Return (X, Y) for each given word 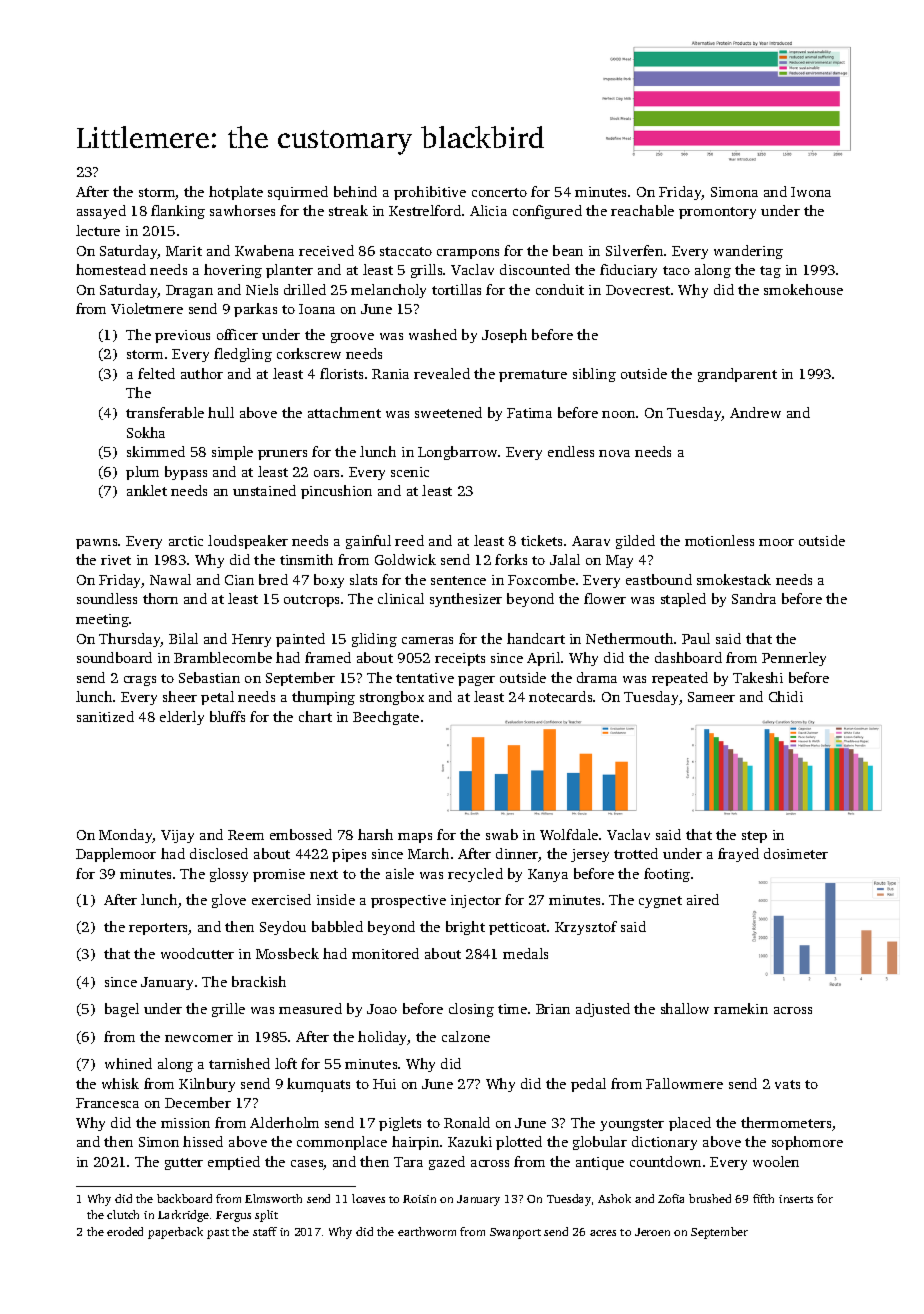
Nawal (170, 579)
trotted (636, 853)
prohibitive (430, 193)
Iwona (811, 192)
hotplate (236, 193)
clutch (123, 1214)
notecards (560, 696)
